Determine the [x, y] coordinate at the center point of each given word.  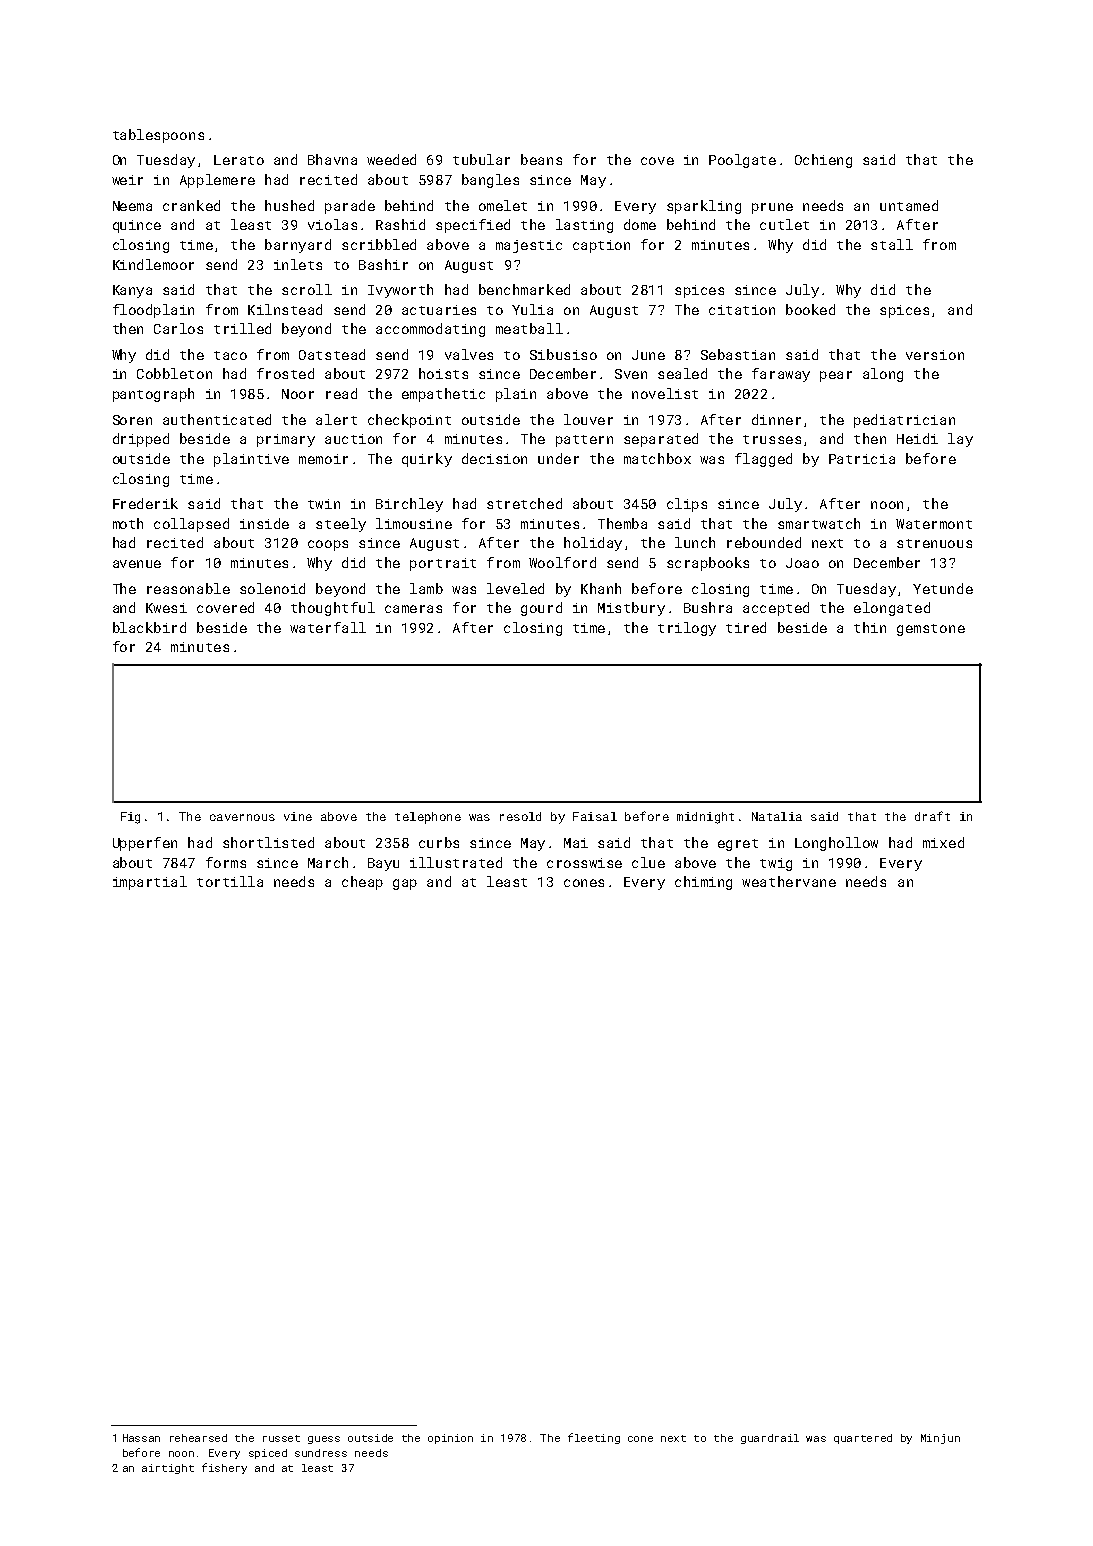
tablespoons [158, 136]
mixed [943, 842]
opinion [450, 1439]
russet [281, 1438]
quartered [863, 1439]
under [558, 458]
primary [286, 440]
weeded [391, 159]
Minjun [940, 1439]
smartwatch [819, 523]
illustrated [456, 862]
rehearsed [198, 1438]
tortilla [230, 881]
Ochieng [823, 161]
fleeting [594, 1438]
